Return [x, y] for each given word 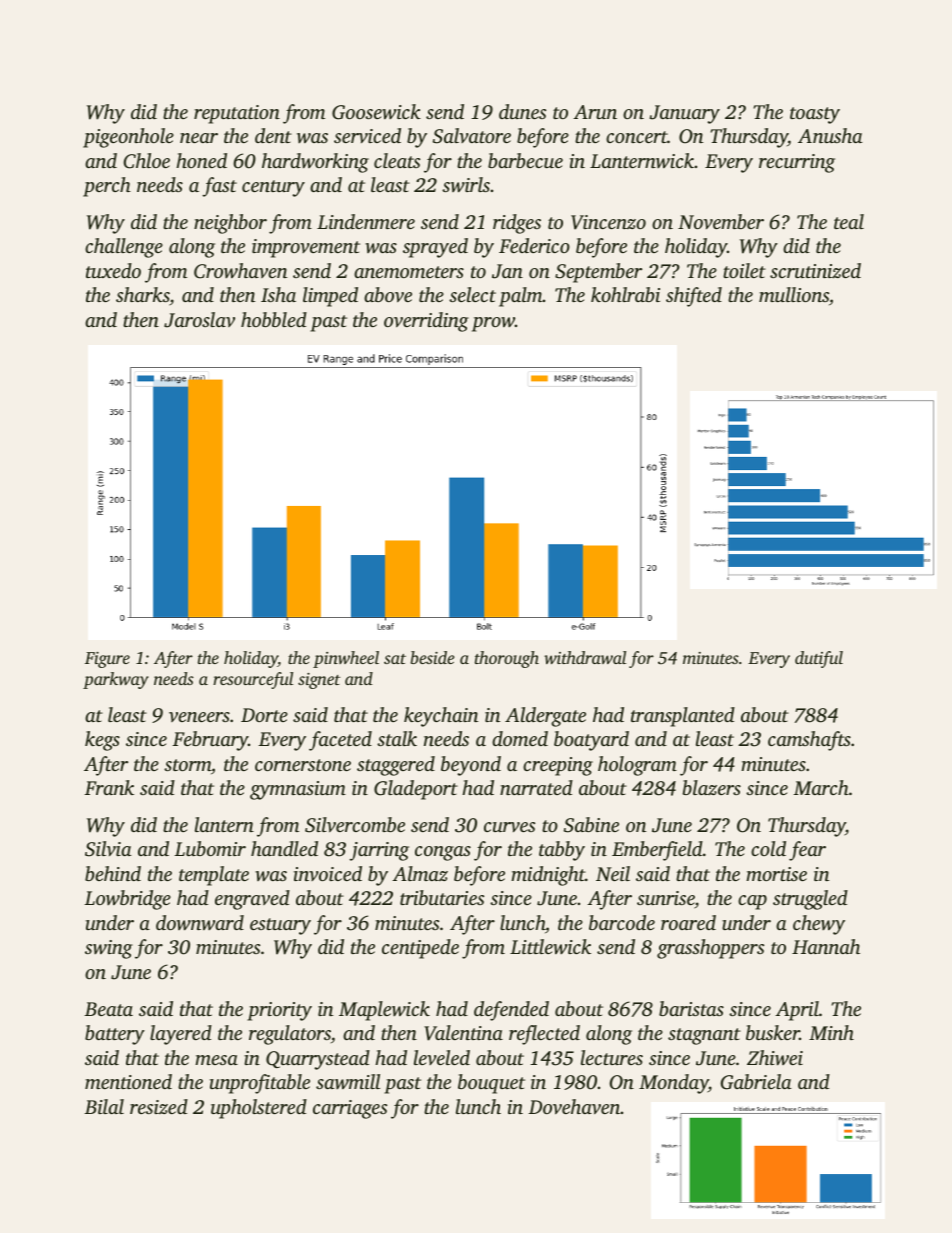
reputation [237, 114]
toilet [744, 270]
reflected [544, 1035]
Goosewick [376, 112]
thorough [507, 659]
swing [109, 949]
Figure [107, 660]
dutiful [819, 659]
